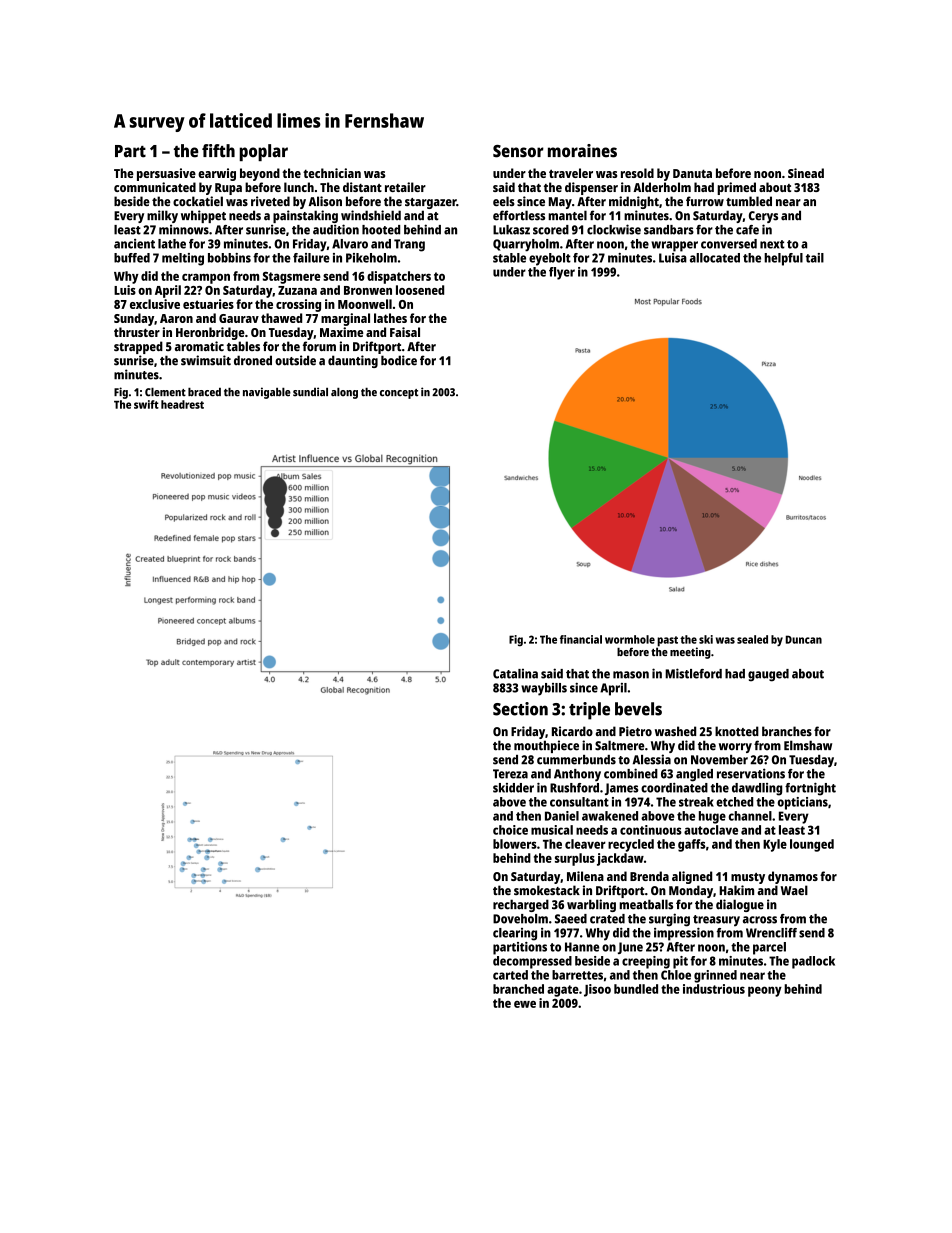  Describe the element at coordinates (515, 673) in the screenshot. I see `Catalina` at that location.
